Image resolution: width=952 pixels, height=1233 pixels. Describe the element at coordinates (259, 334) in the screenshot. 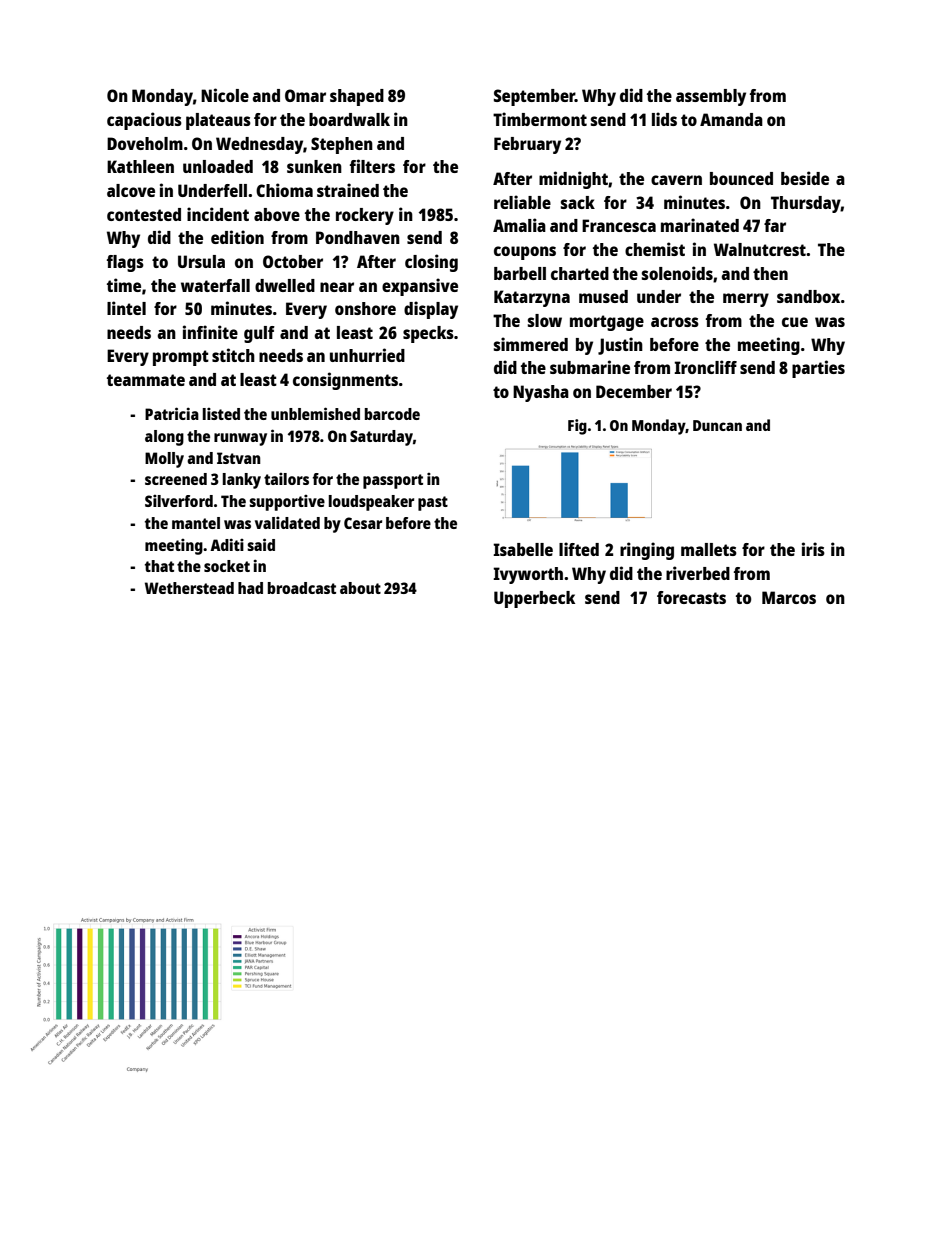

I see `gulf` at that location.
